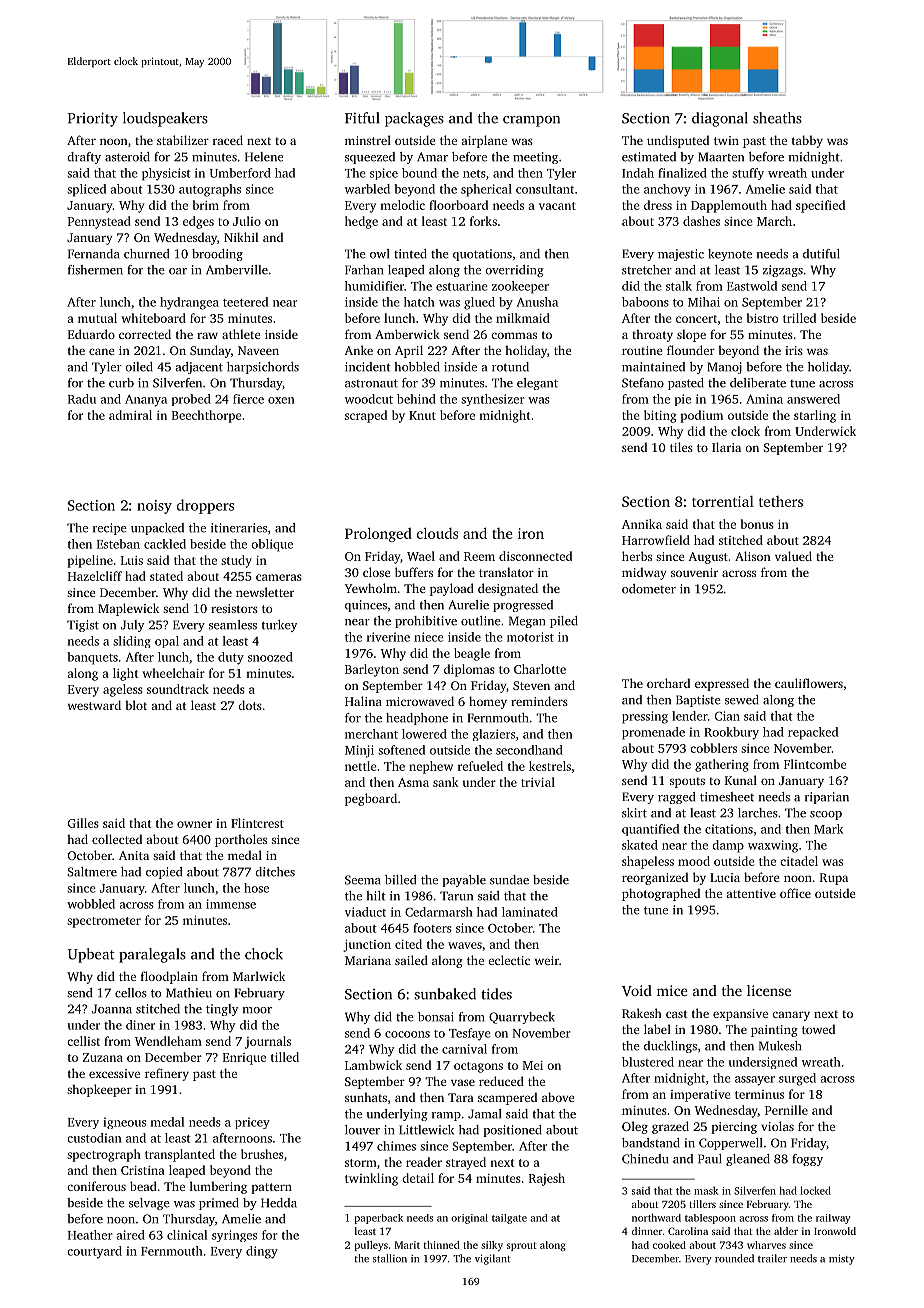 Image resolution: width=924 pixels, height=1308 pixels. I want to click on original, so click(469, 1219).
